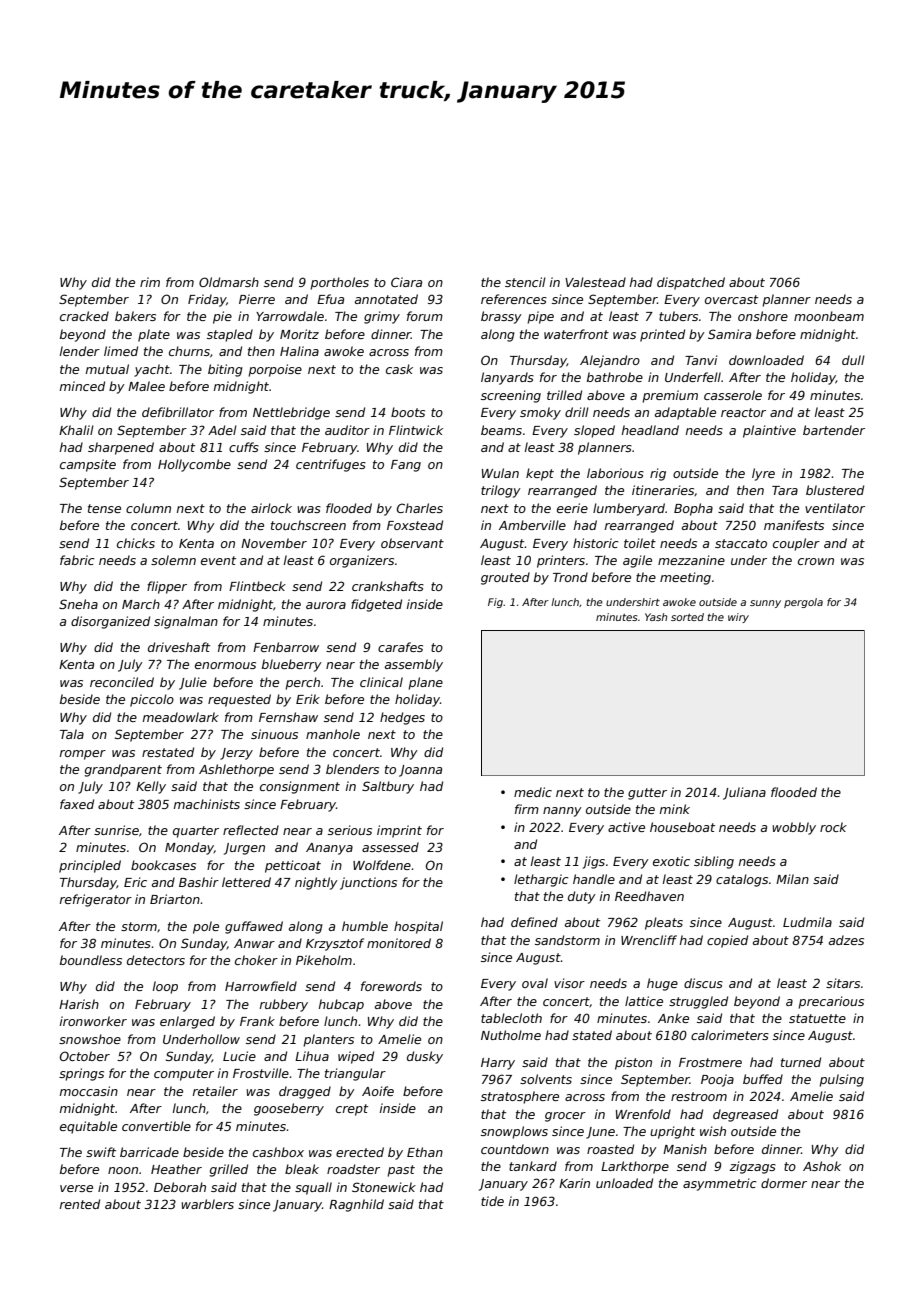 The image size is (924, 1308). What do you see at coordinates (582, 897) in the screenshot?
I see `duty` at bounding box center [582, 897].
